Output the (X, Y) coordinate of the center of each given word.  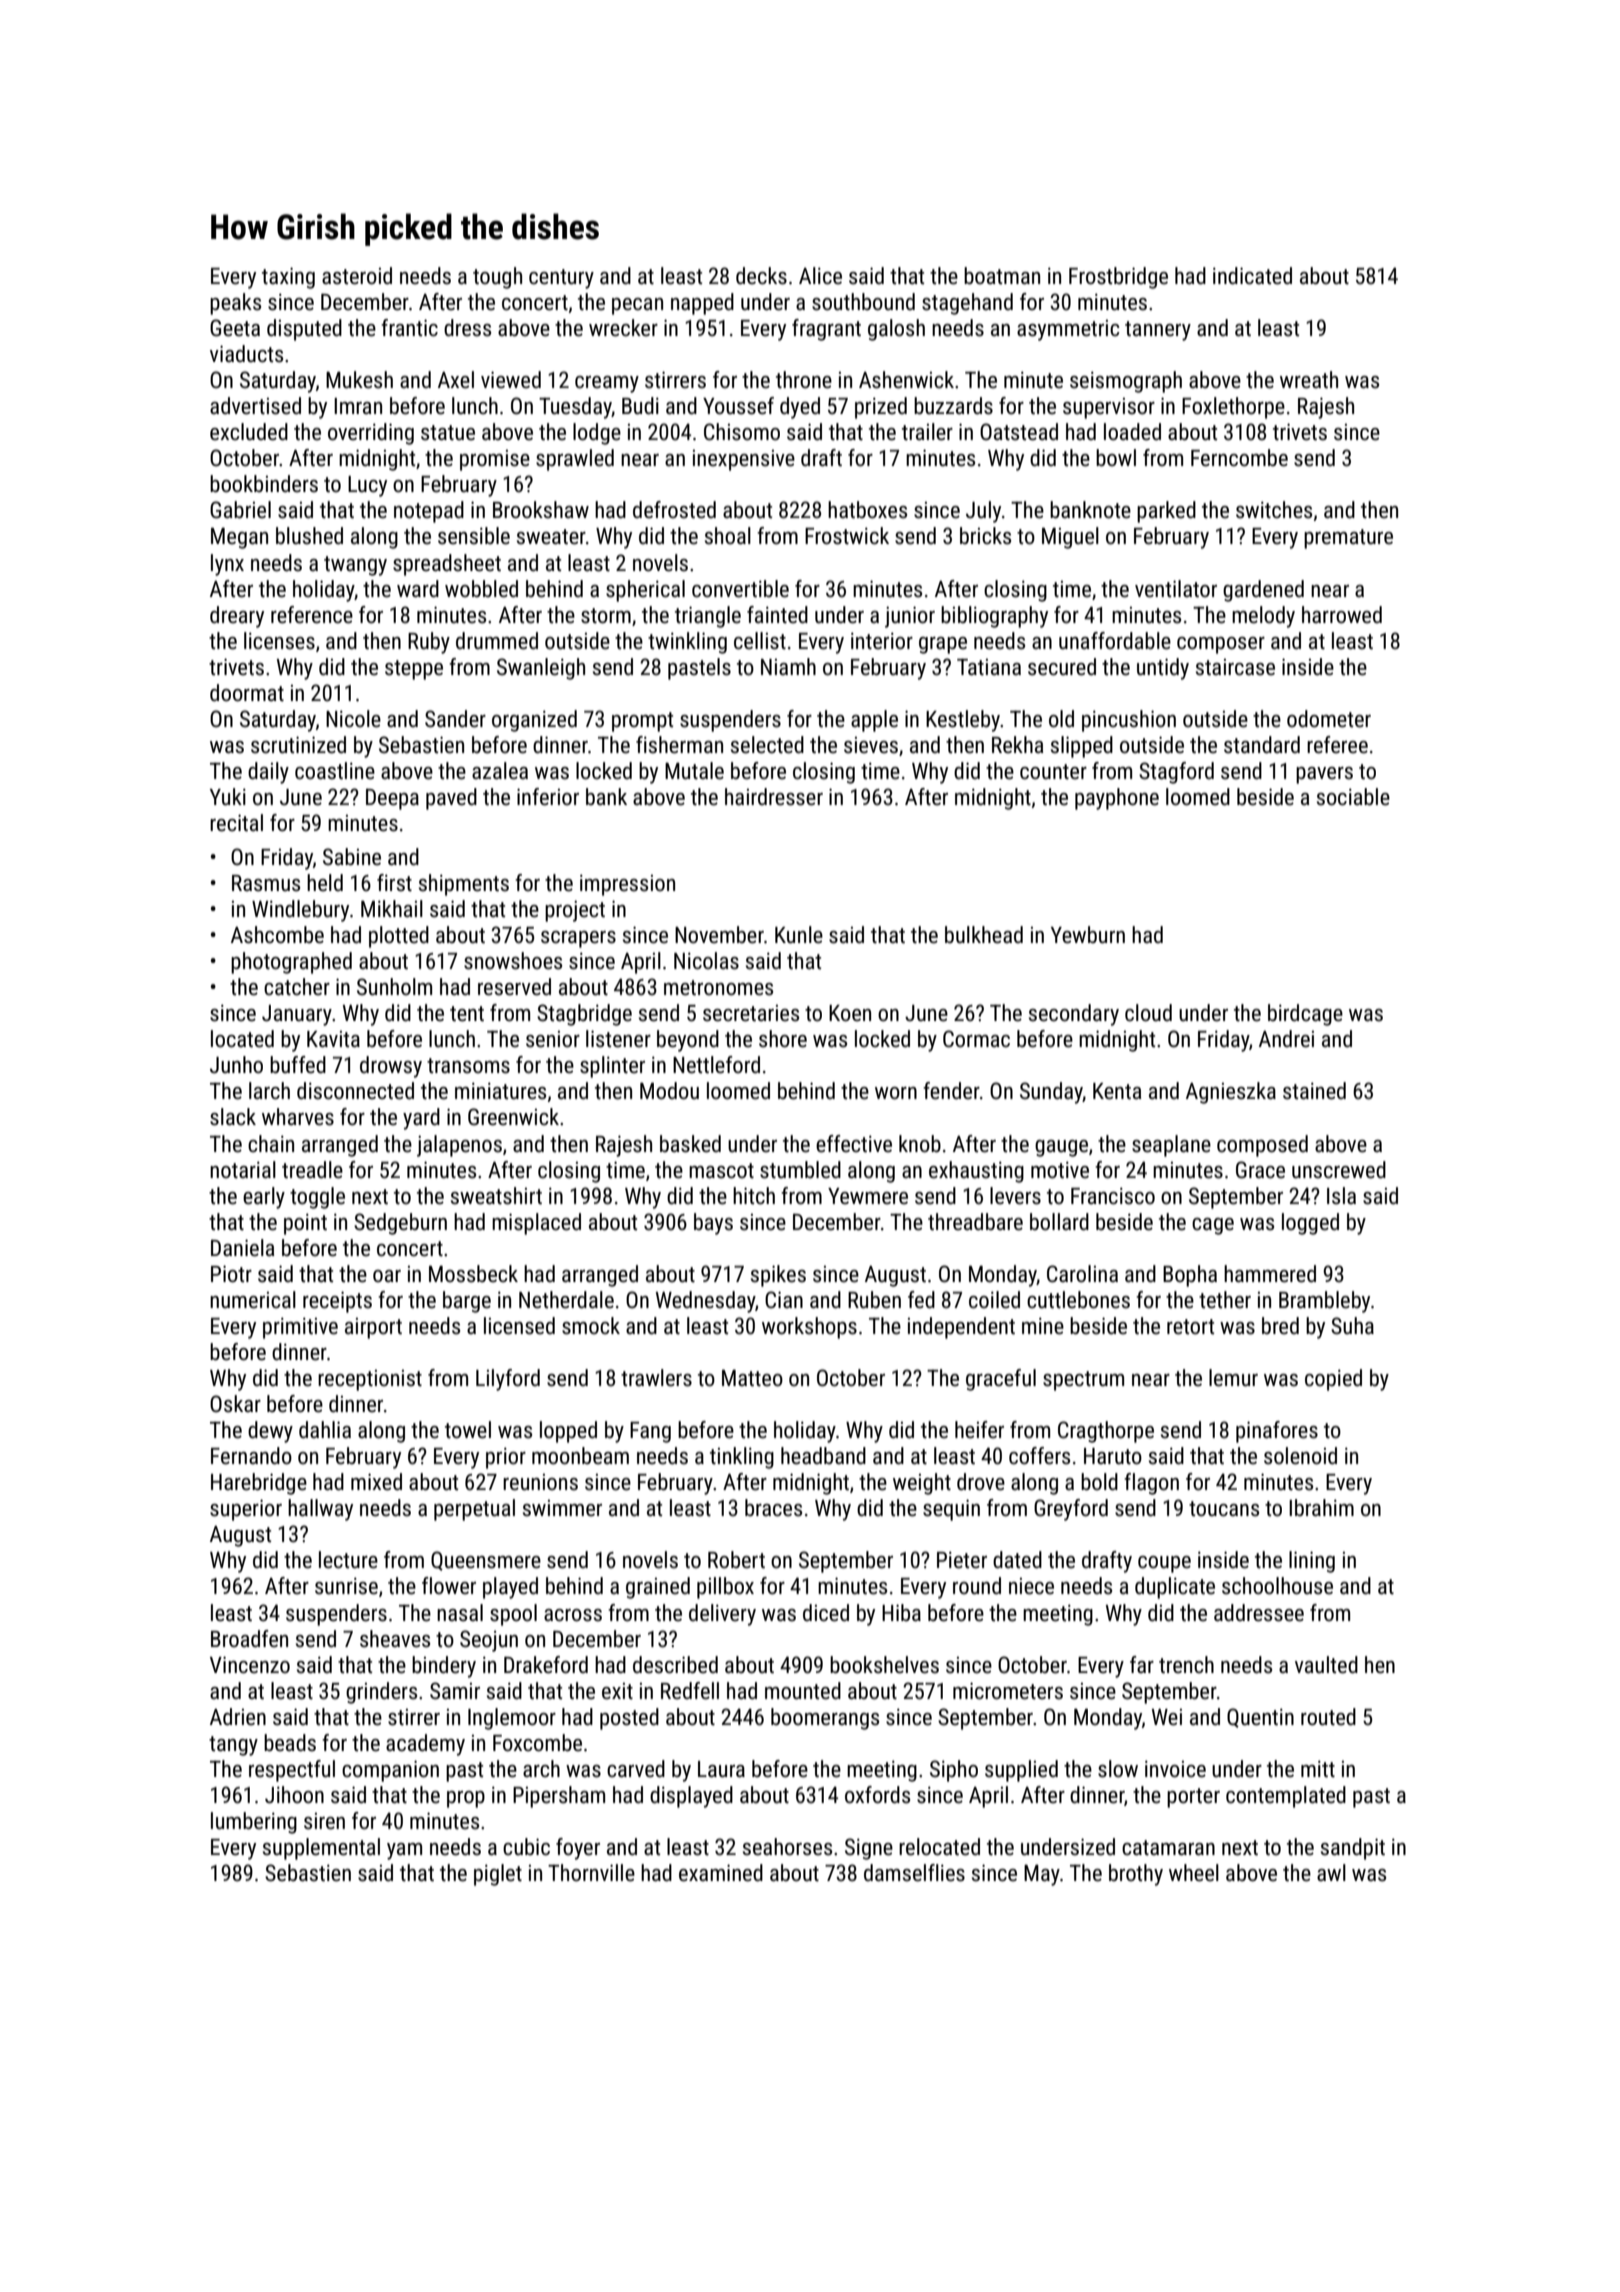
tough (497, 278)
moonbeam (580, 1456)
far (1142, 1664)
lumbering (254, 1823)
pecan (637, 306)
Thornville (591, 1873)
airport (373, 1328)
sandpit (1353, 1849)
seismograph (1126, 382)
